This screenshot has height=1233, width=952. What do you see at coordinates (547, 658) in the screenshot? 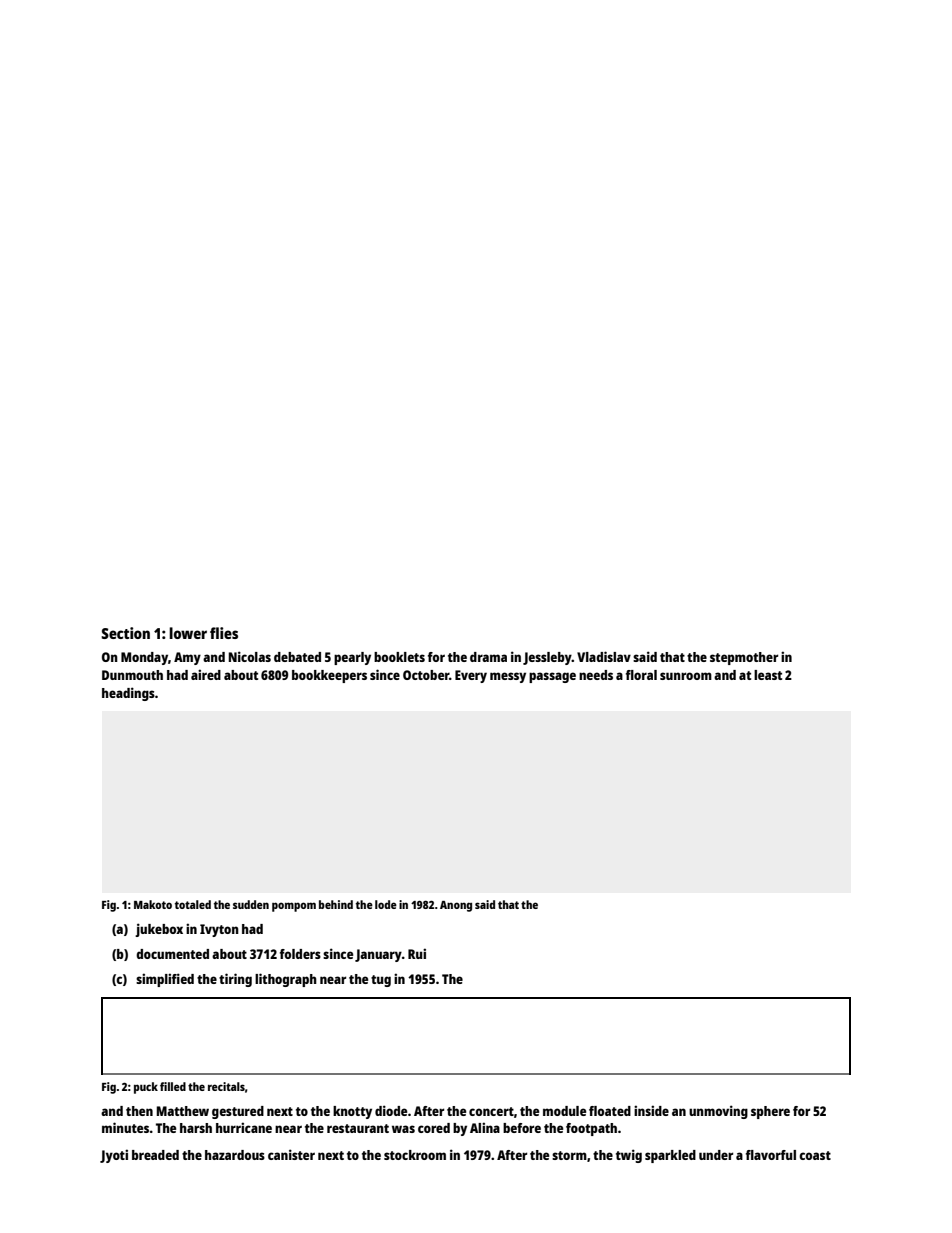
I see `Jessleby` at bounding box center [547, 658].
